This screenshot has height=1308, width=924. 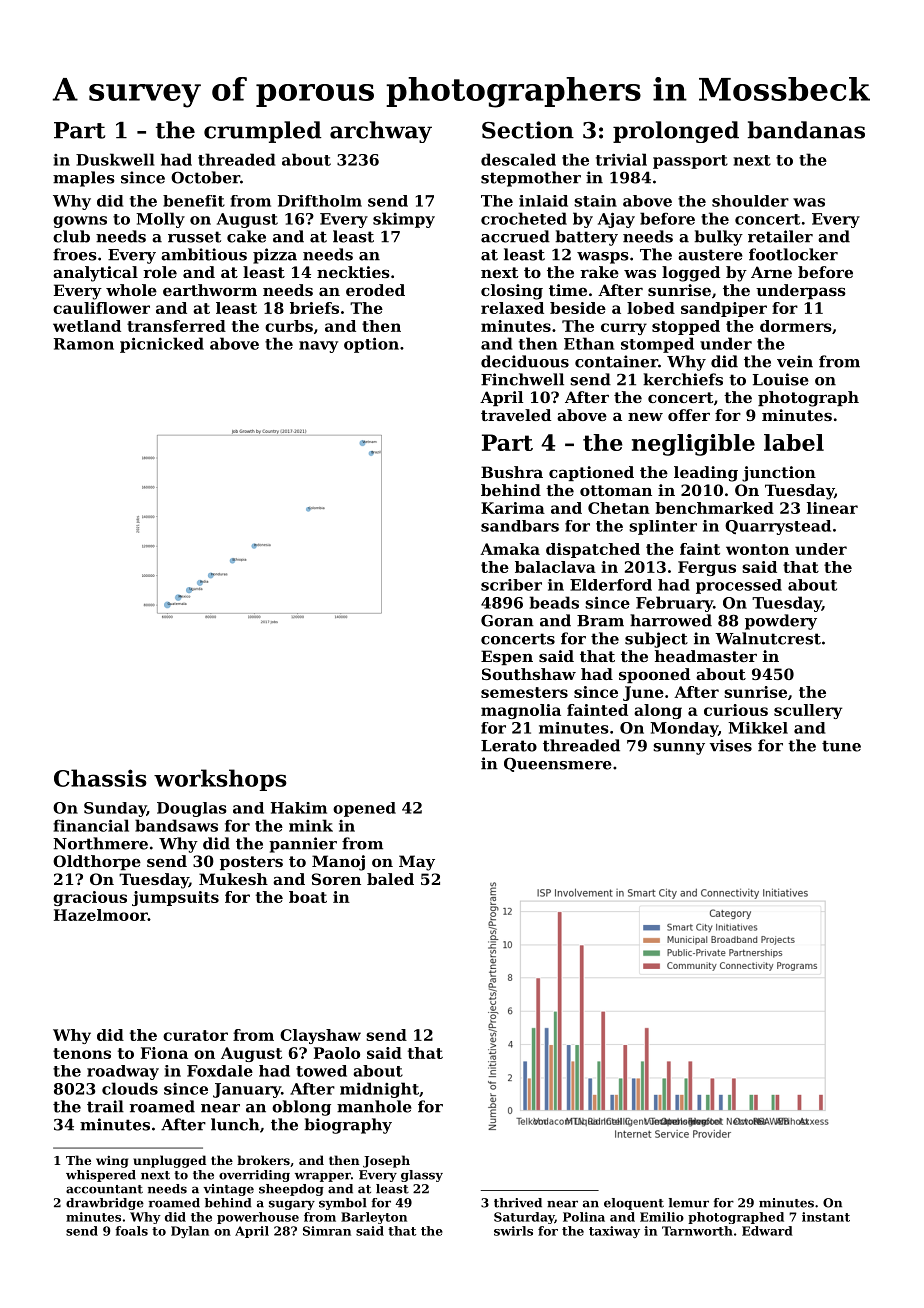 What do you see at coordinates (706, 474) in the screenshot?
I see `leading` at bounding box center [706, 474].
